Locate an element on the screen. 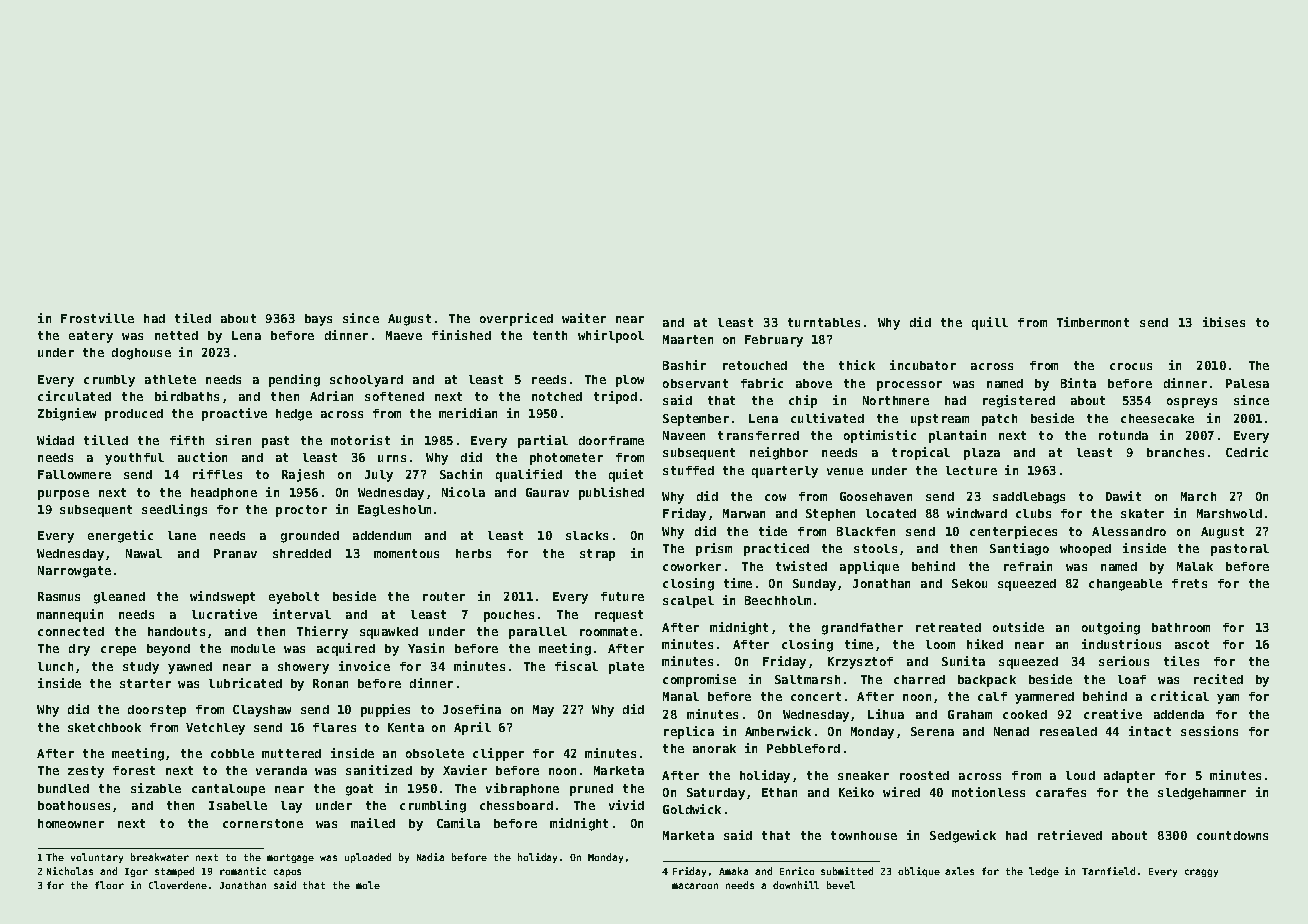  Dawit is located at coordinates (1123, 496).
